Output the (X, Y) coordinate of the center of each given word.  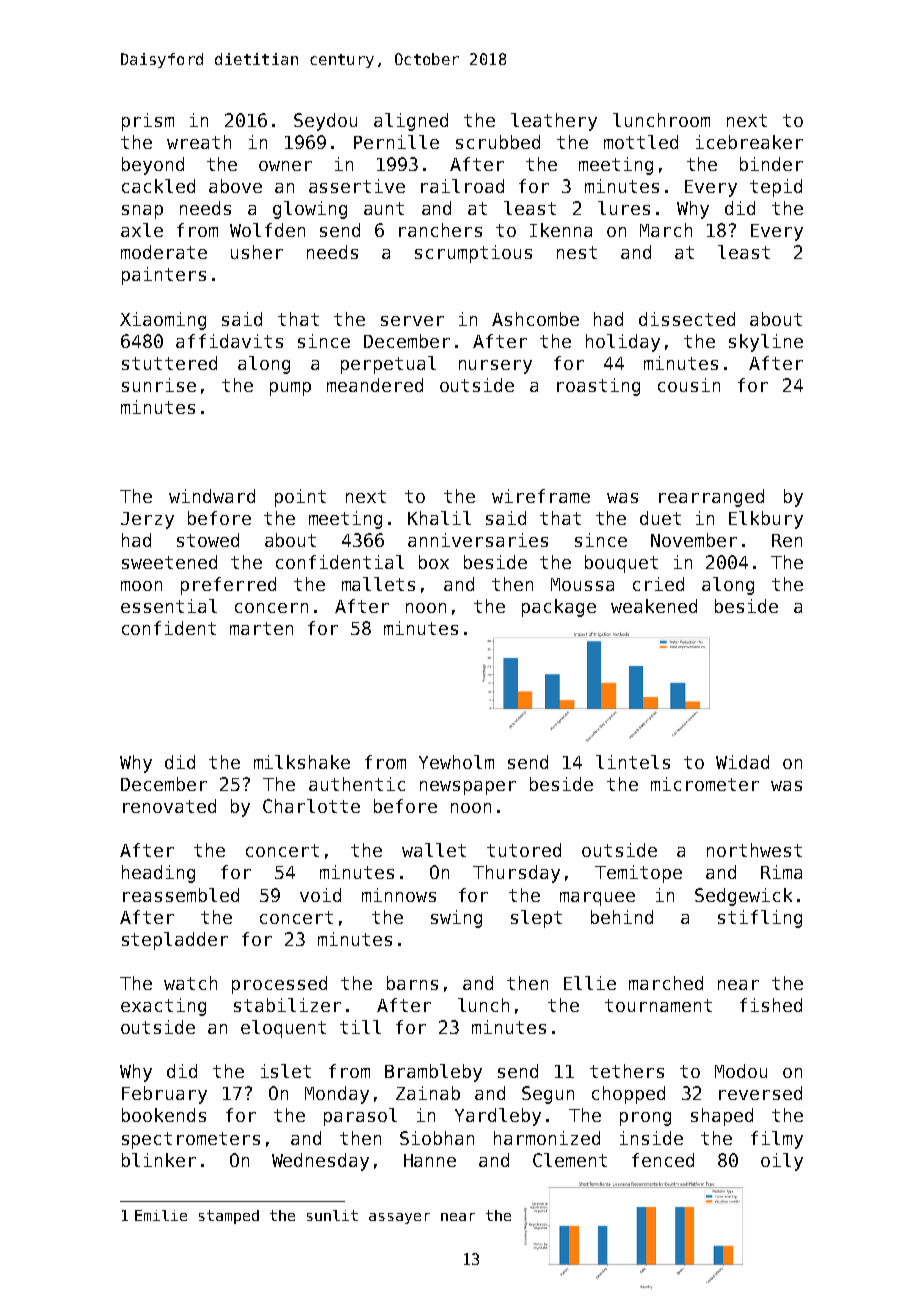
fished (771, 1005)
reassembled (181, 895)
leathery (554, 122)
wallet (434, 850)
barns (412, 983)
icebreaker (749, 142)
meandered (375, 385)
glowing (310, 210)
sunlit (332, 1215)
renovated (169, 806)
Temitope (638, 874)
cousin (689, 385)
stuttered (169, 363)
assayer (399, 1218)
